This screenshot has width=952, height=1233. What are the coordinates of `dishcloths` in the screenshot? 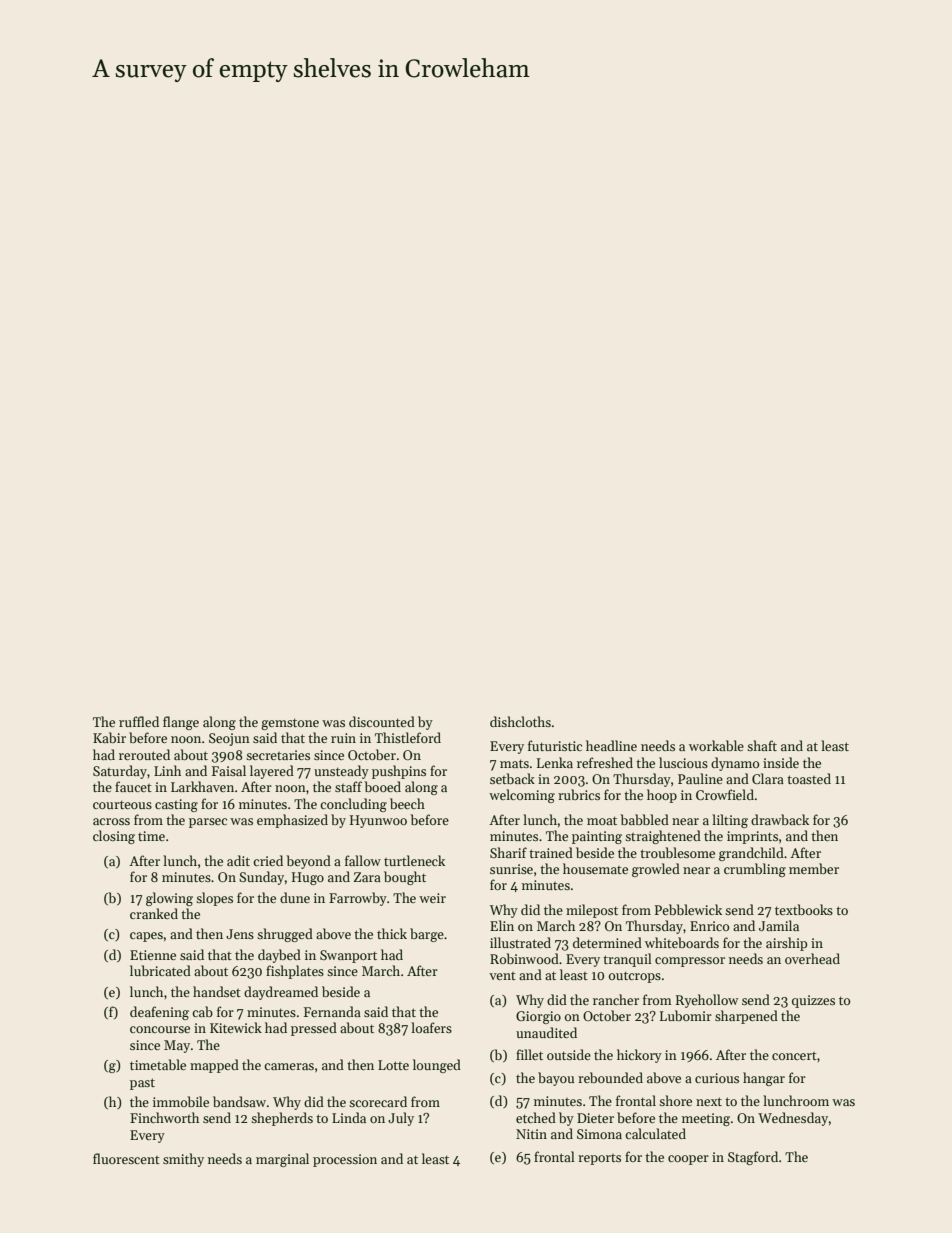 It's located at (520, 721).
